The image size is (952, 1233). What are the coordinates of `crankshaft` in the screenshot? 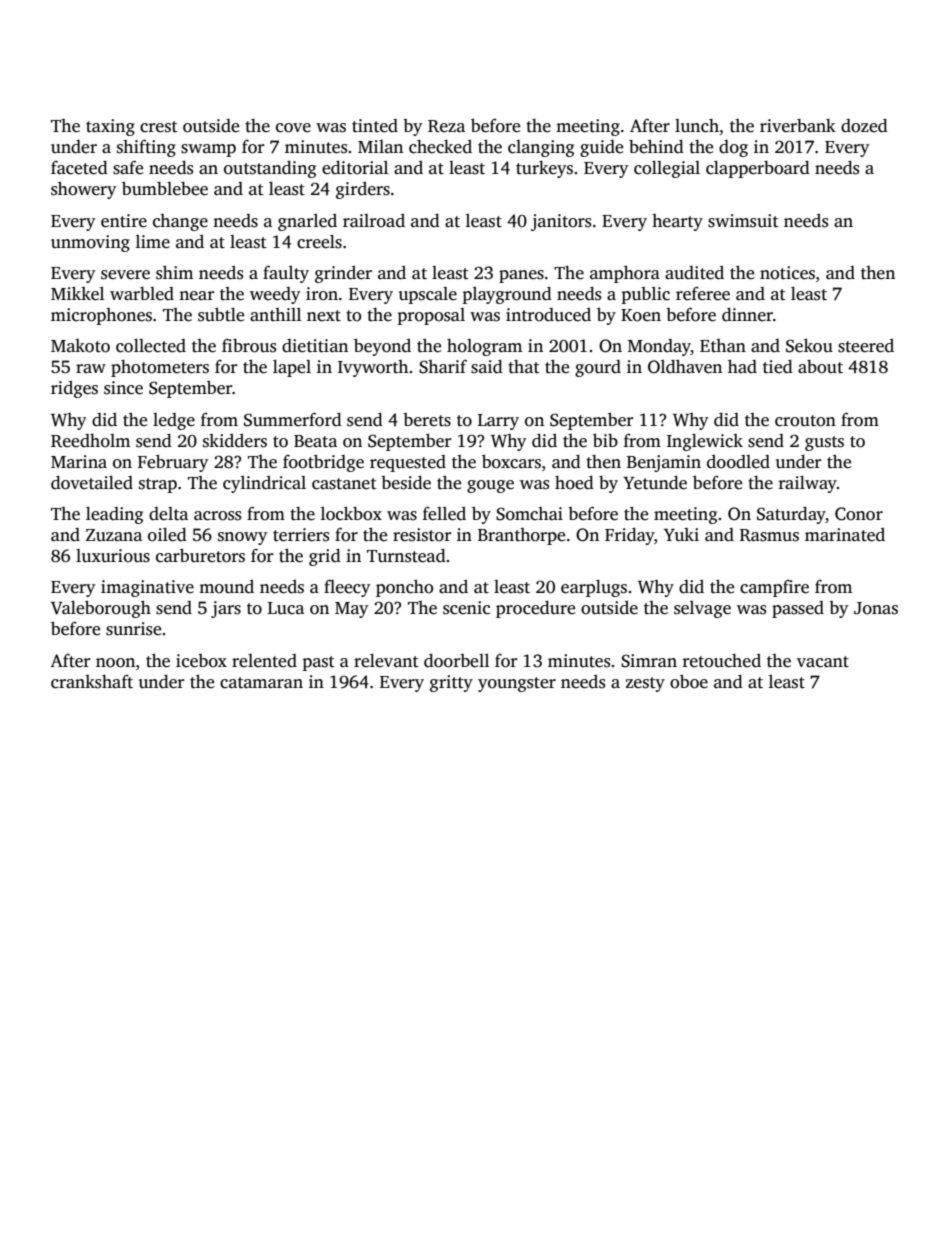 It's located at (92, 681).
